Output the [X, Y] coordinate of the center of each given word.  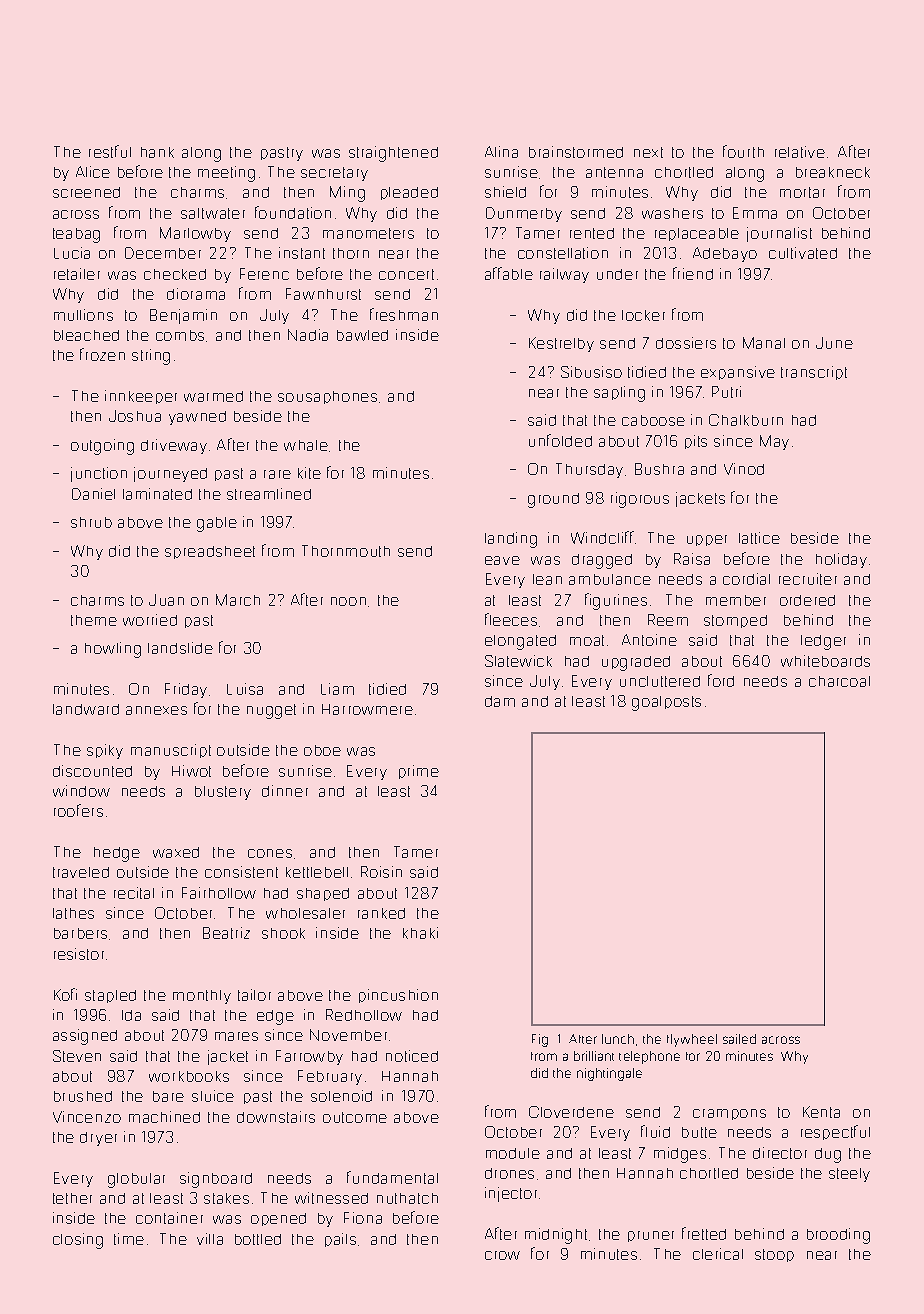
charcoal [839, 681]
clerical [718, 1254]
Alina [501, 152]
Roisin [381, 872]
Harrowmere [367, 709]
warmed [213, 396]
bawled [362, 335]
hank [157, 152]
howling [113, 650]
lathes [73, 913]
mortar [802, 192]
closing [78, 1241]
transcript [814, 373]
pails [340, 1240]
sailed [739, 1039]
